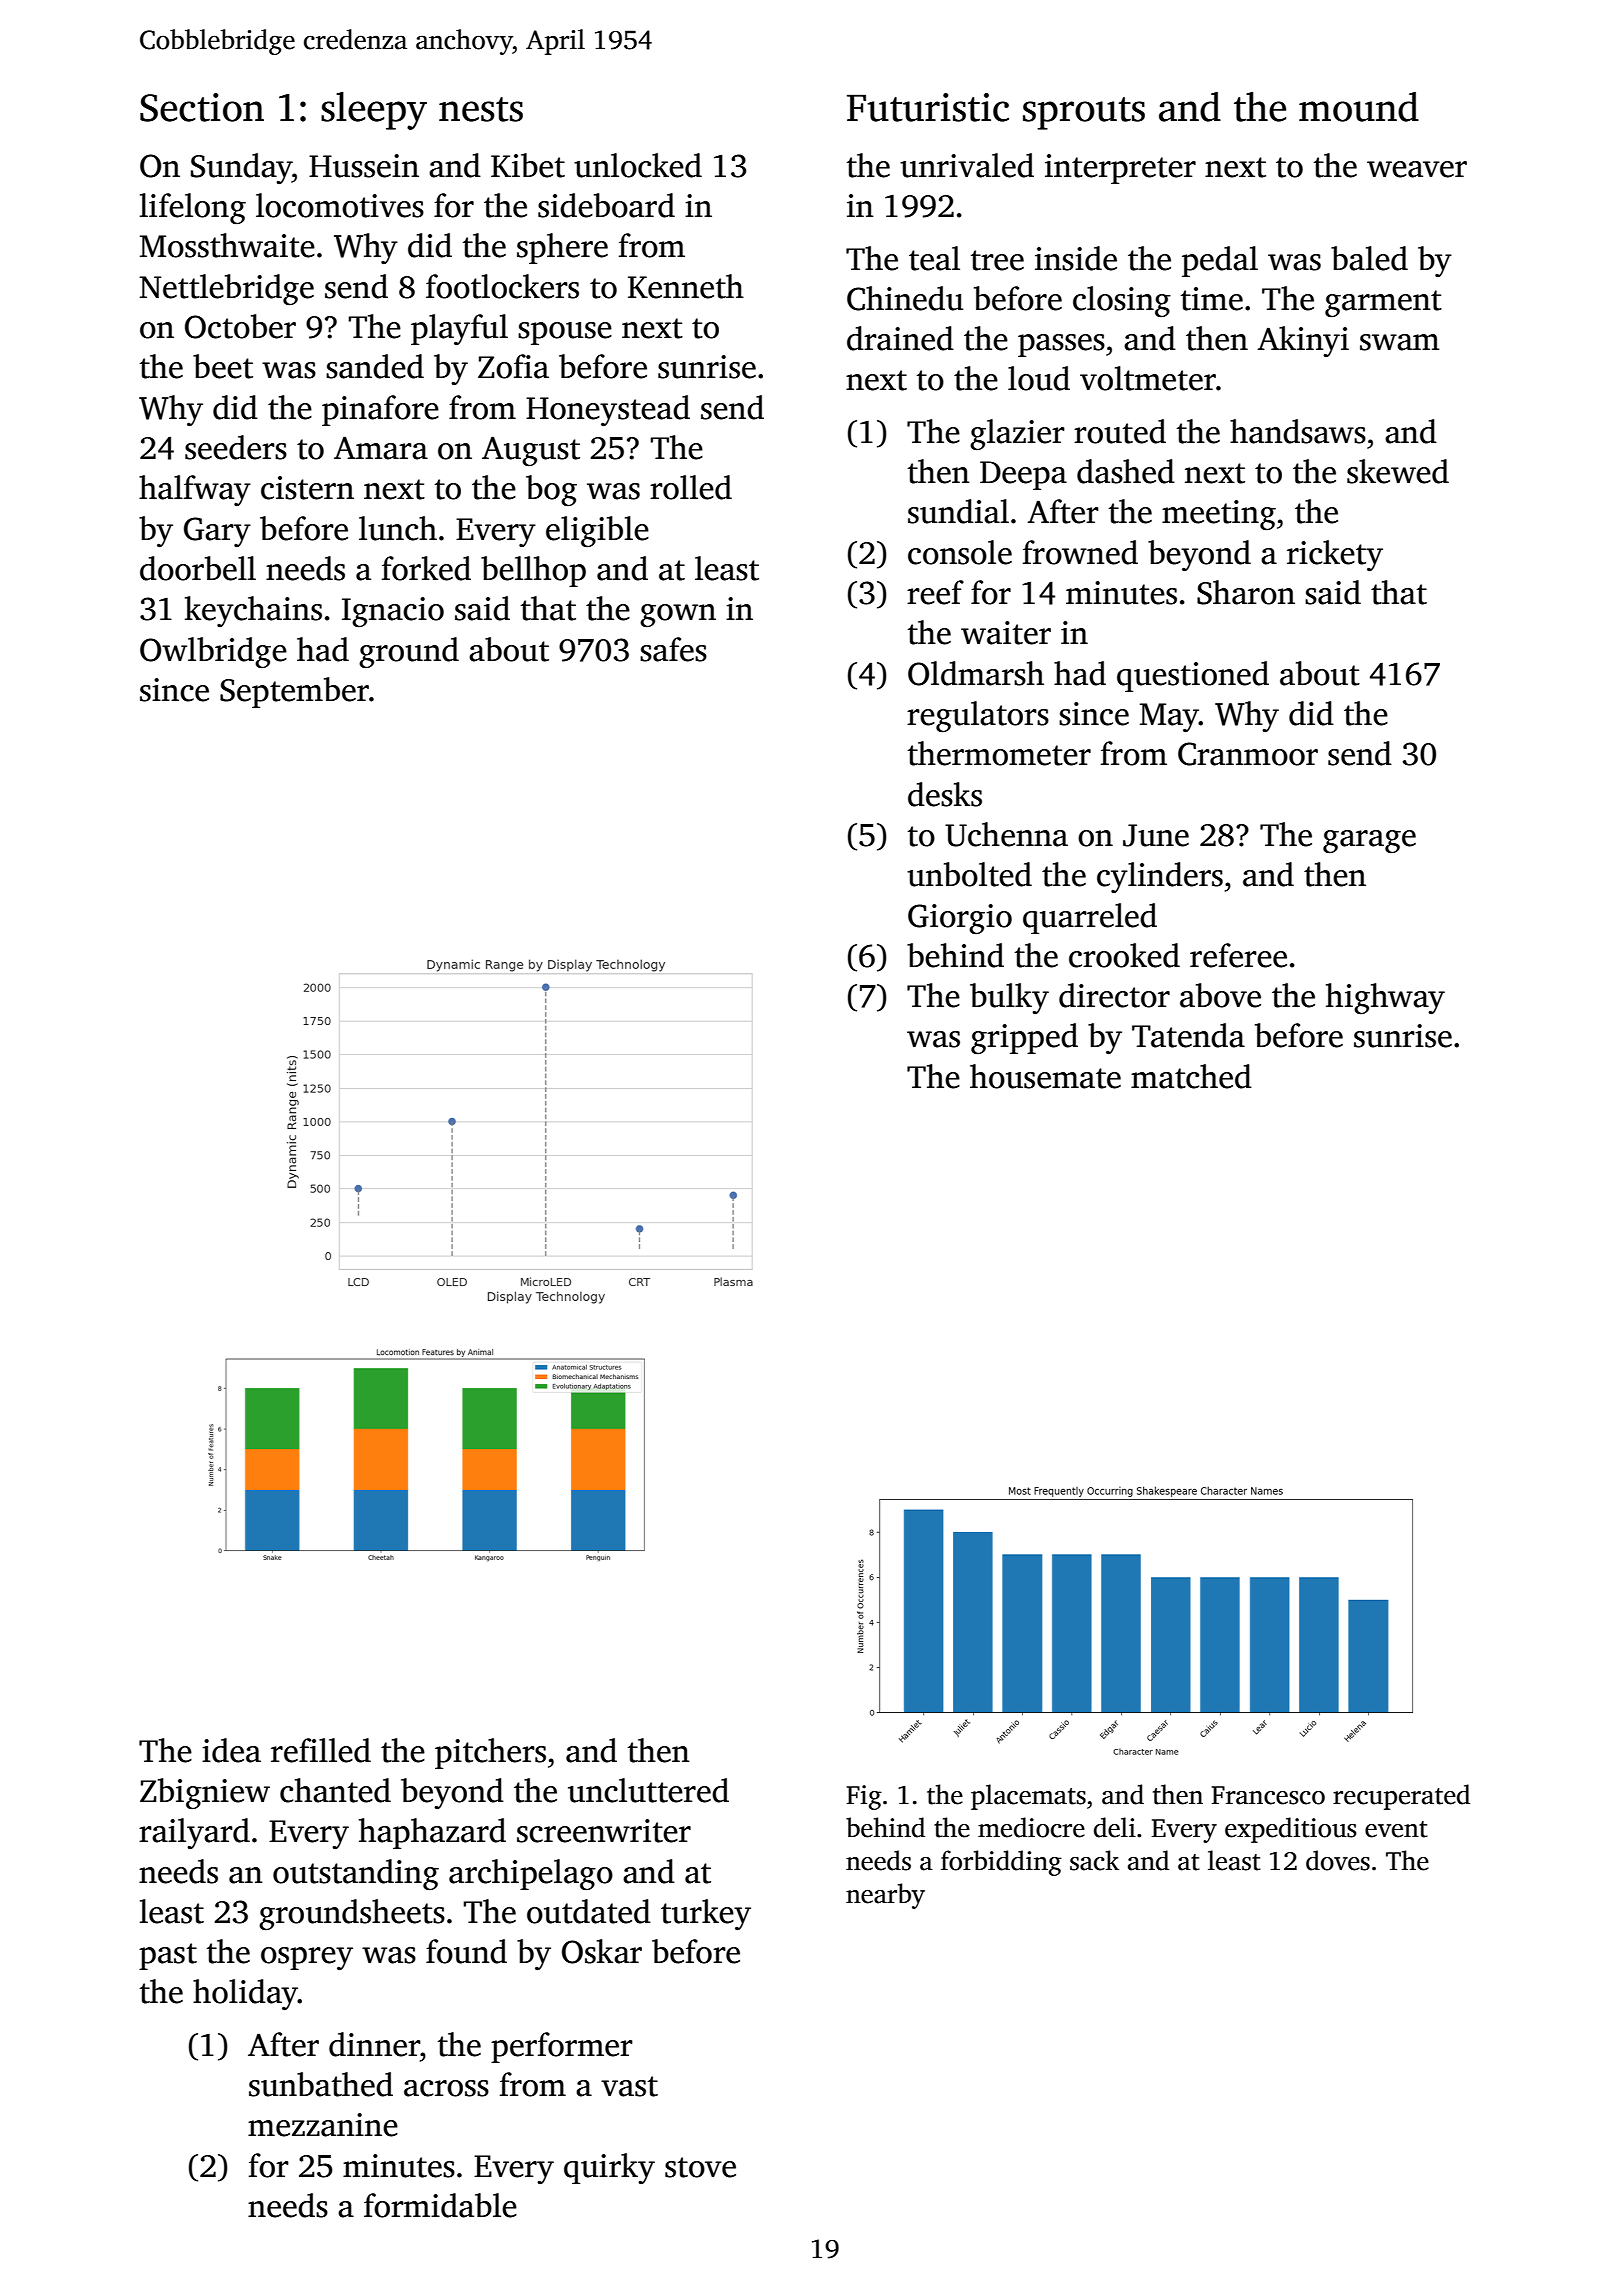  Describe the element at coordinates (202, 107) in the screenshot. I see `Section` at that location.
